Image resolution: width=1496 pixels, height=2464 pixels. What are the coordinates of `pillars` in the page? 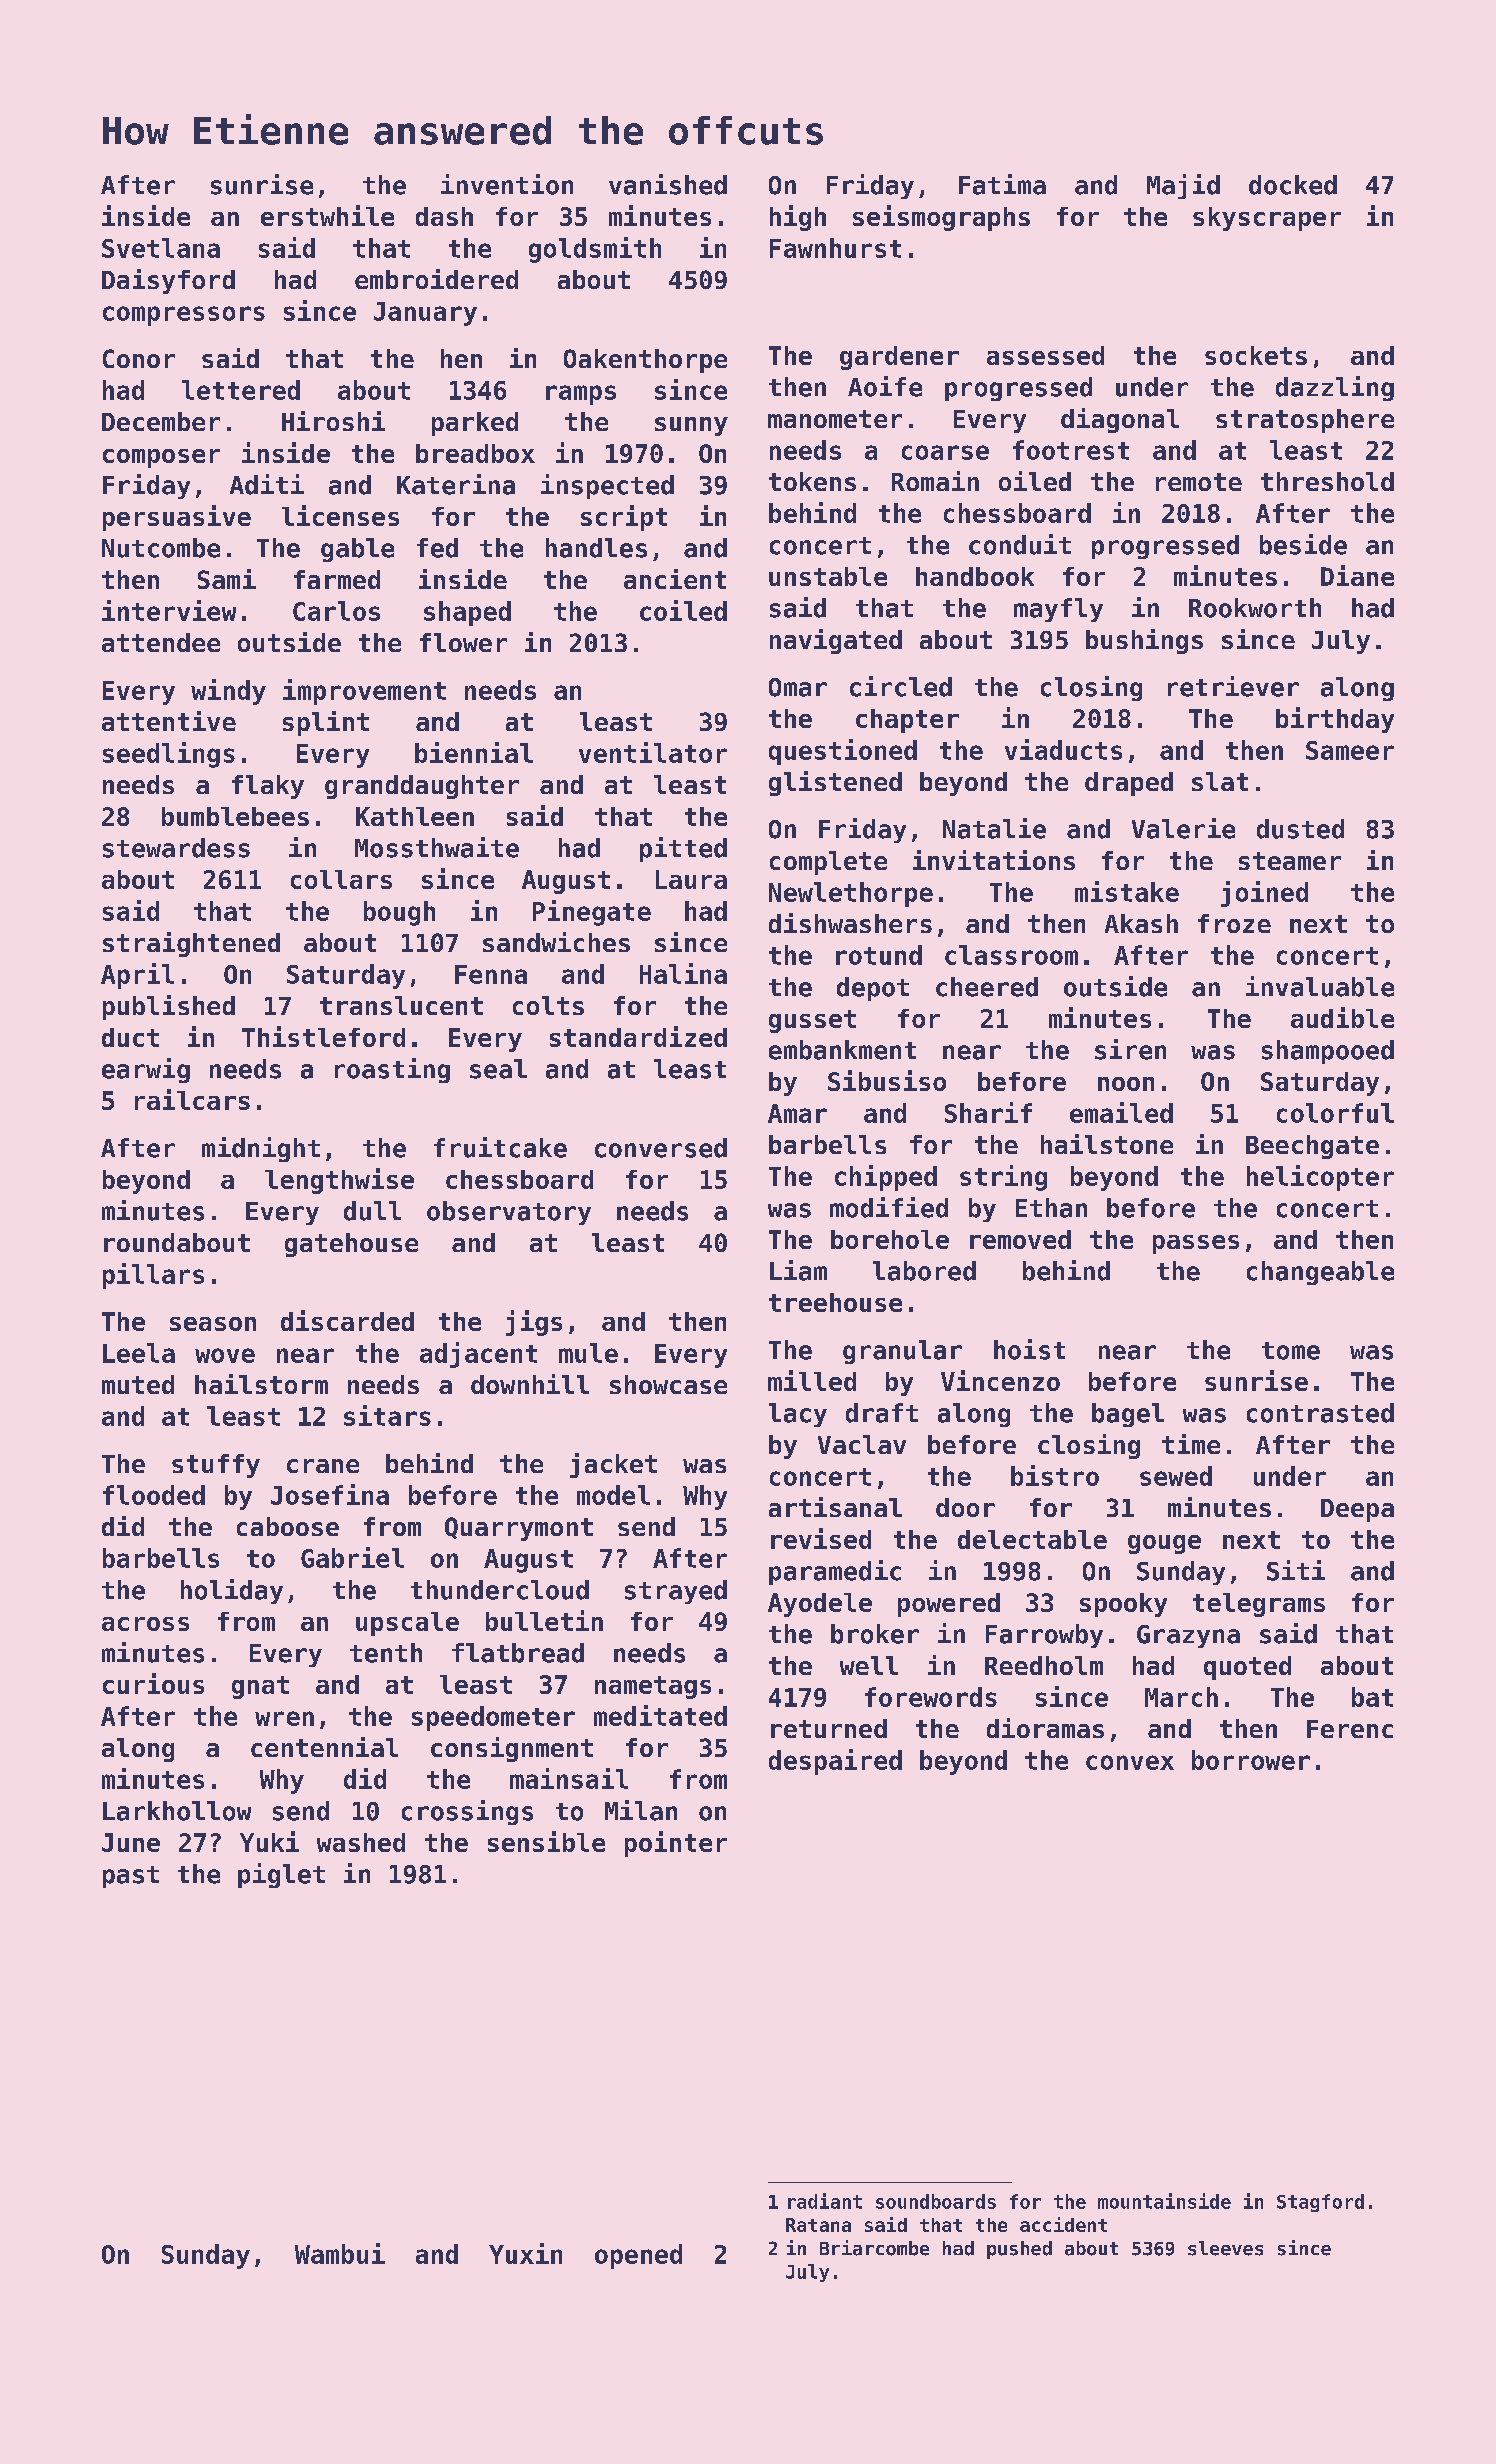 It's located at (153, 1276).
